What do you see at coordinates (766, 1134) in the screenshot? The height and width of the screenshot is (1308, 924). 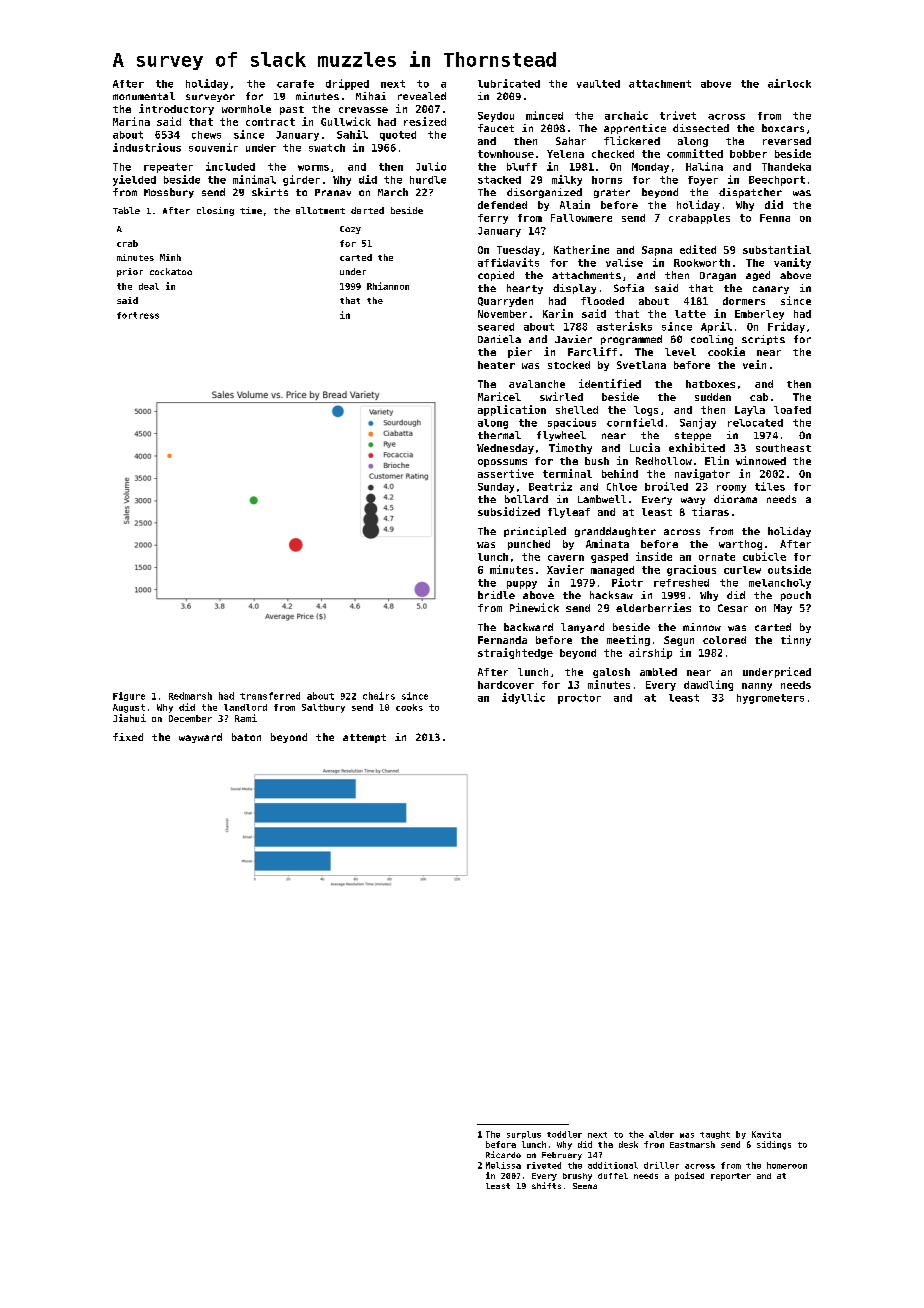 I see `Kavita` at bounding box center [766, 1134].
